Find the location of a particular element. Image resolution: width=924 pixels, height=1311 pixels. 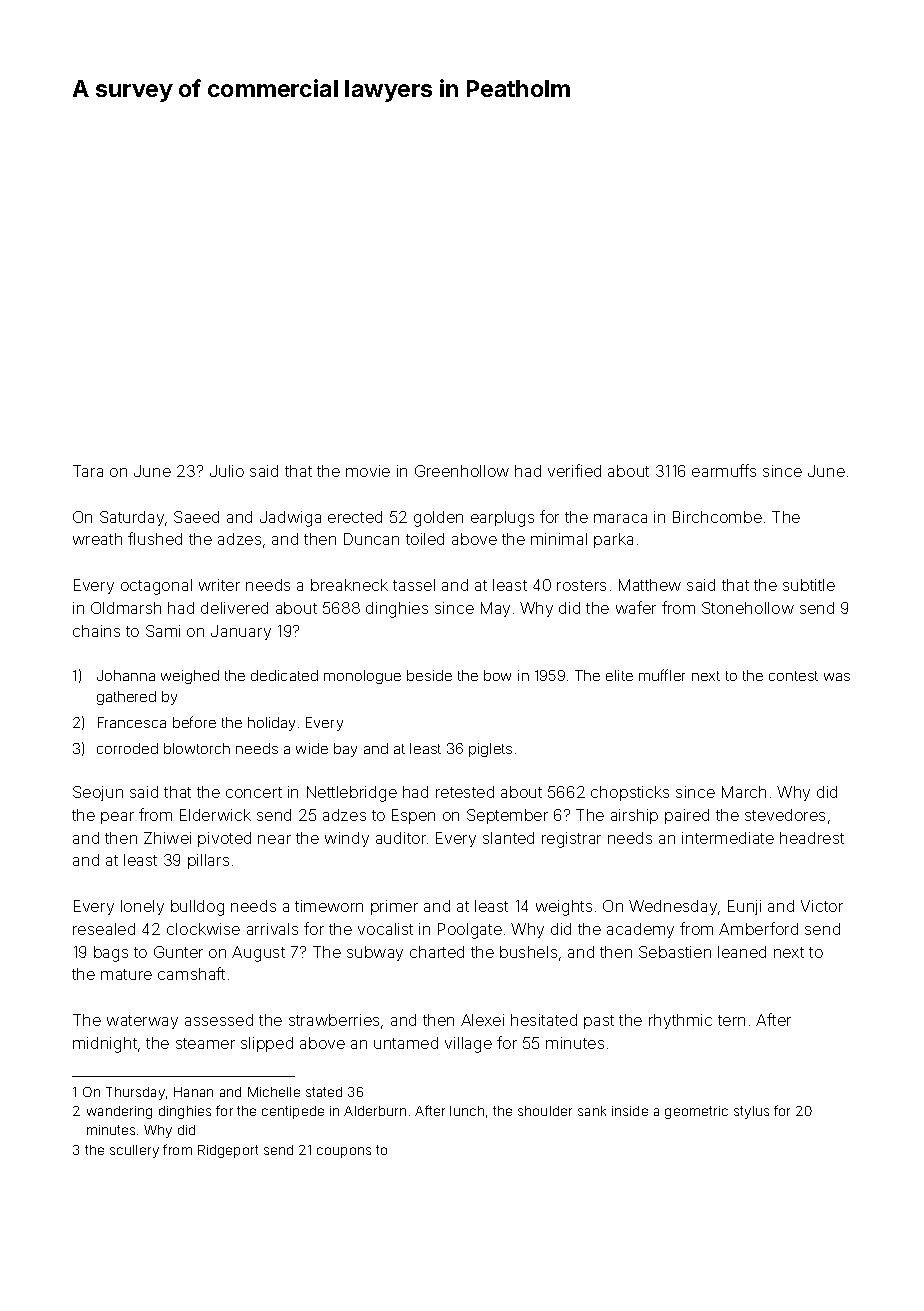

Jadwiga is located at coordinates (290, 519).
